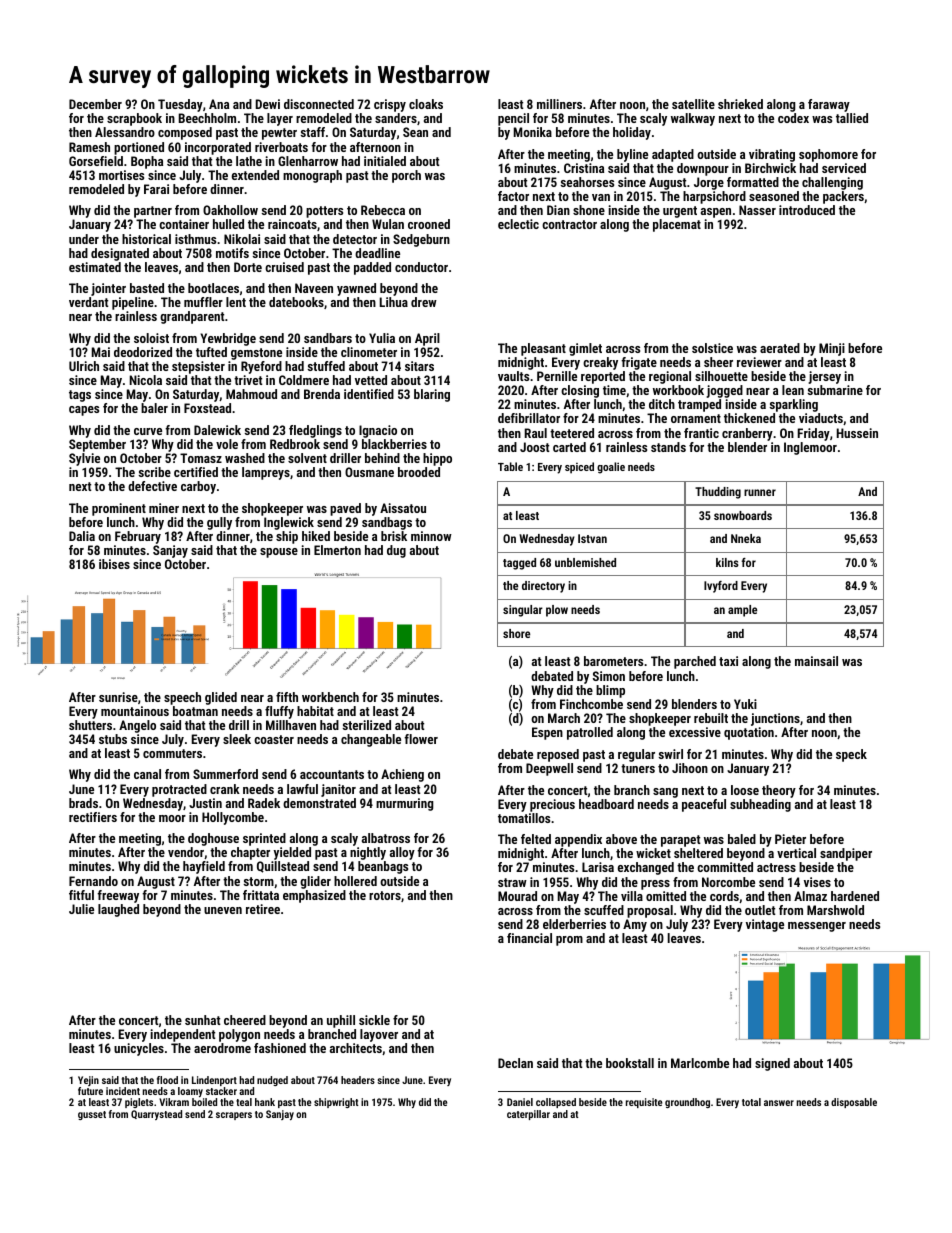  Describe the element at coordinates (95, 267) in the screenshot. I see `estimated` at that location.
